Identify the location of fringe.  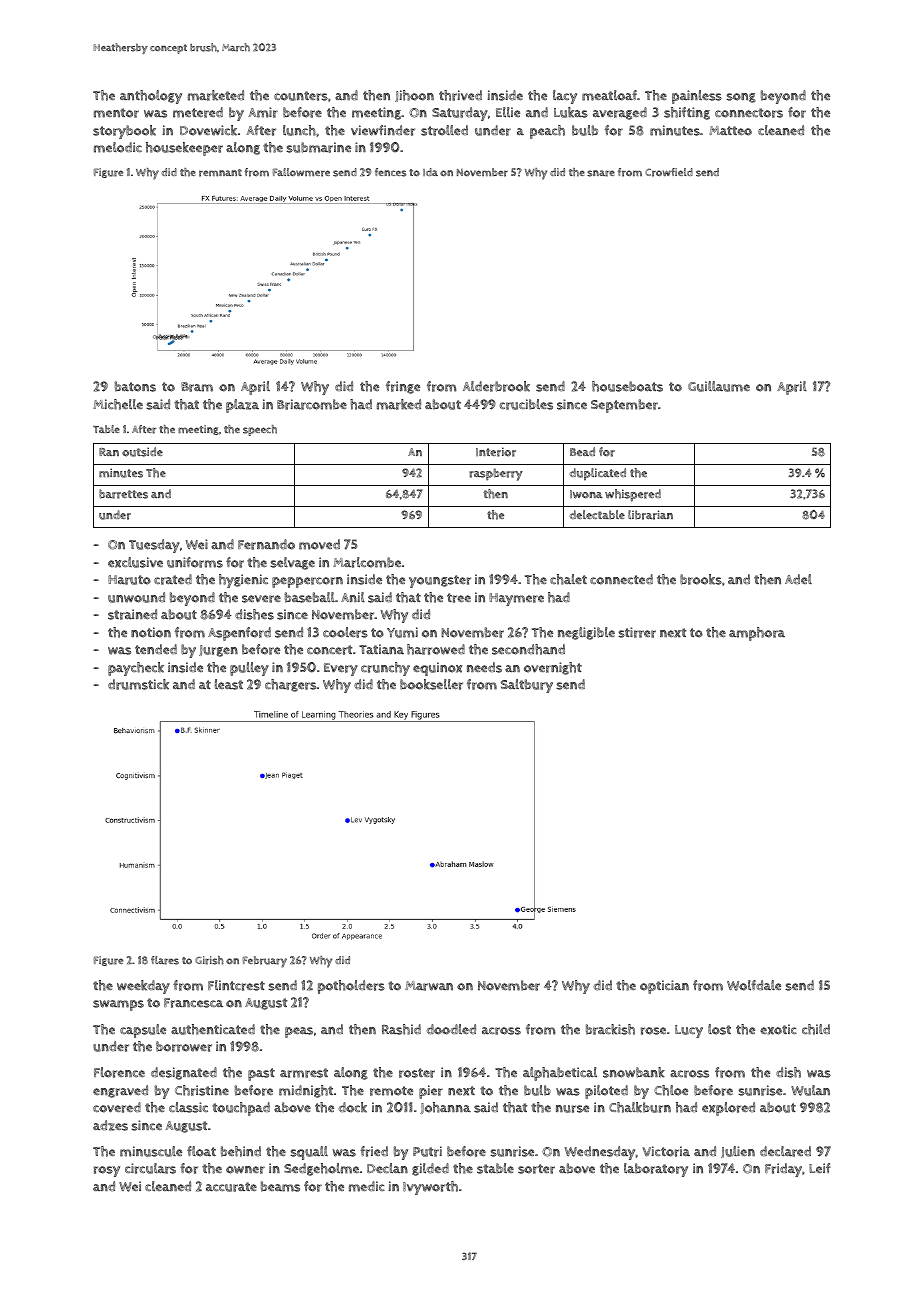
(403, 387).
